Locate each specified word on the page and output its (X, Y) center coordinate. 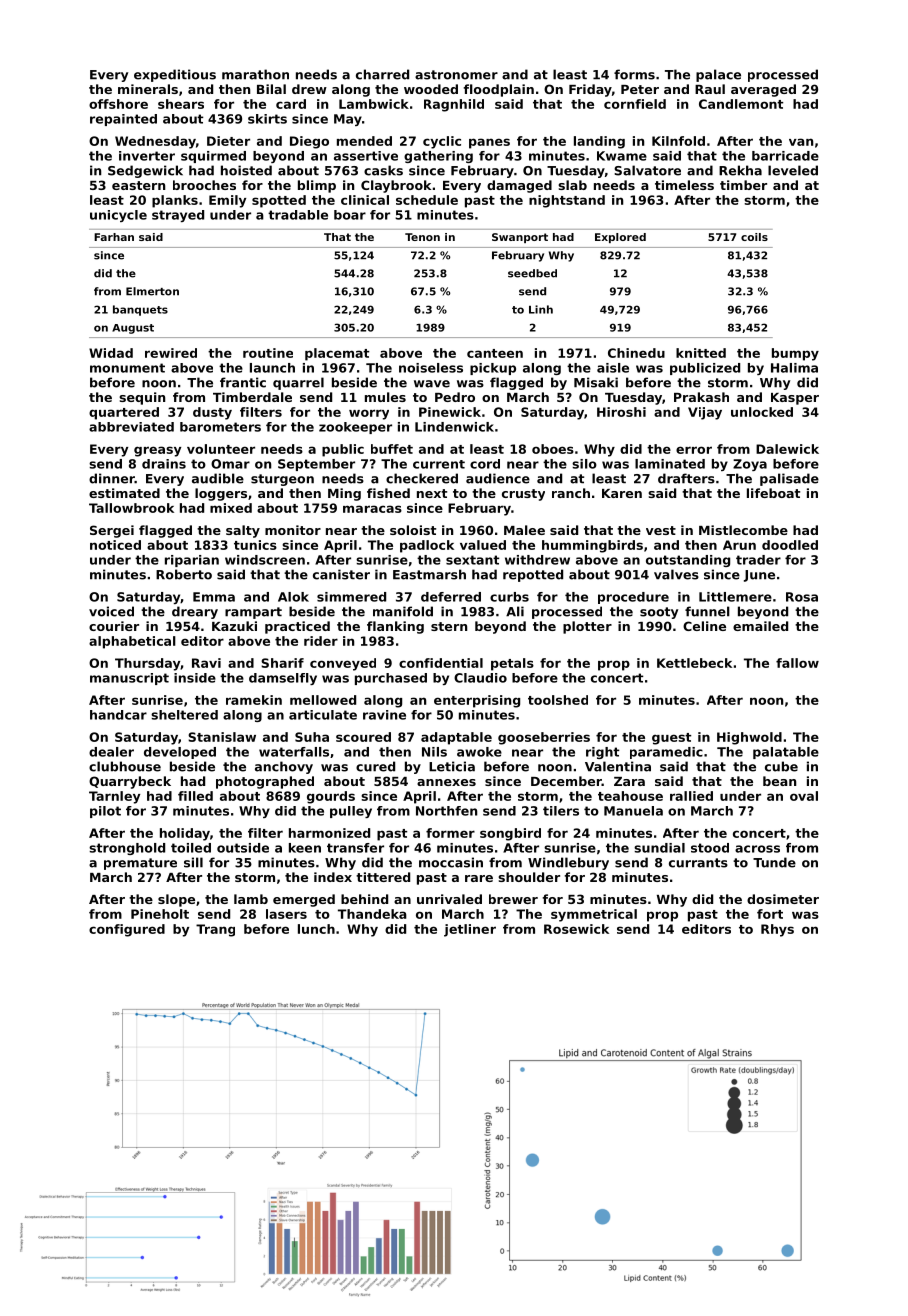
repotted (533, 575)
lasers (286, 914)
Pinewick (450, 412)
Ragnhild (454, 105)
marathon (255, 74)
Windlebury (568, 863)
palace (718, 75)
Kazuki (234, 626)
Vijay (705, 413)
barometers (220, 427)
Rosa (802, 597)
